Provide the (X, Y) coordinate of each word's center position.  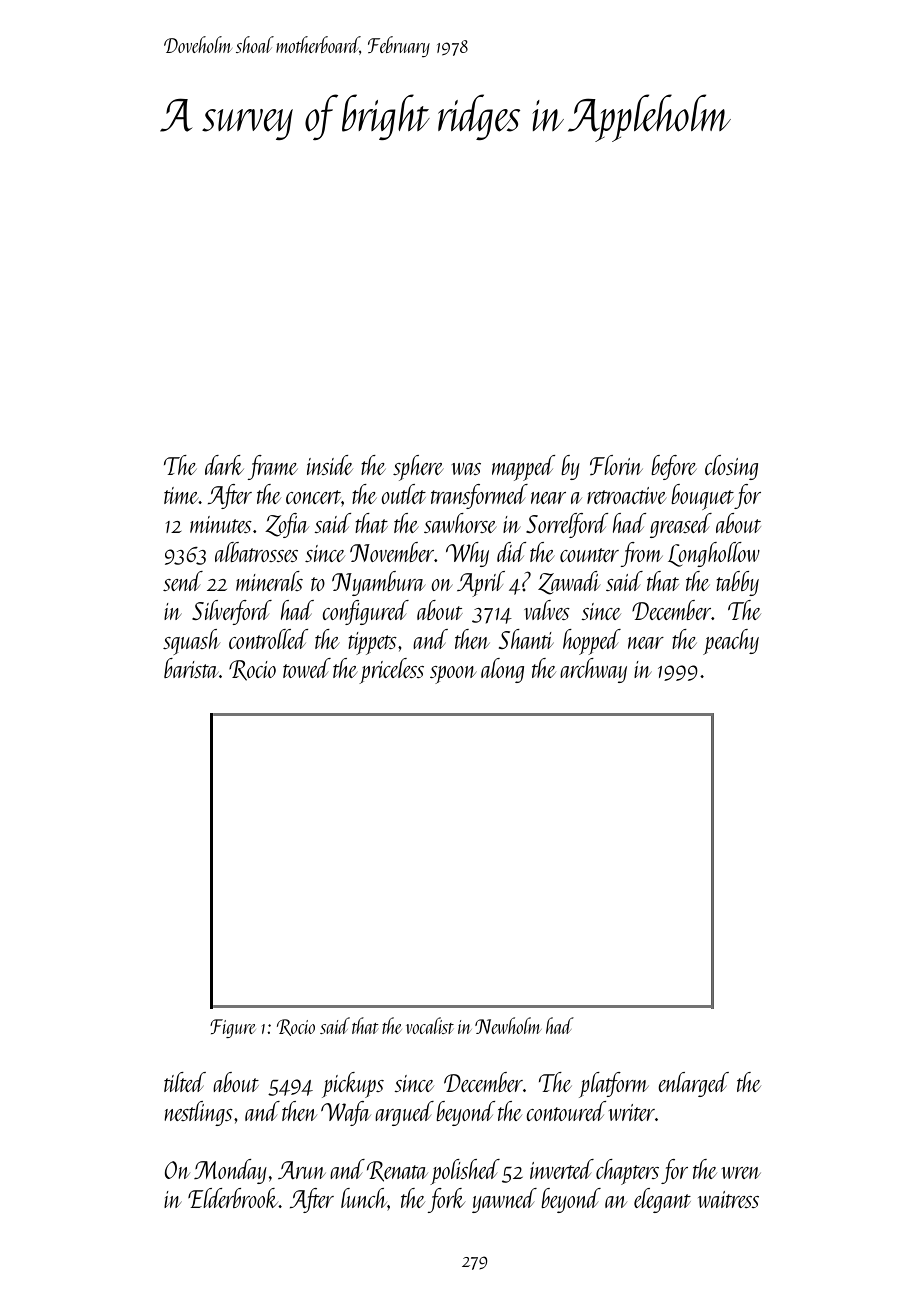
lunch (364, 1198)
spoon (453, 675)
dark (224, 465)
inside (330, 465)
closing (731, 467)
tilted (185, 1082)
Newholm (508, 1025)
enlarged (693, 1084)
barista (191, 668)
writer (631, 1112)
